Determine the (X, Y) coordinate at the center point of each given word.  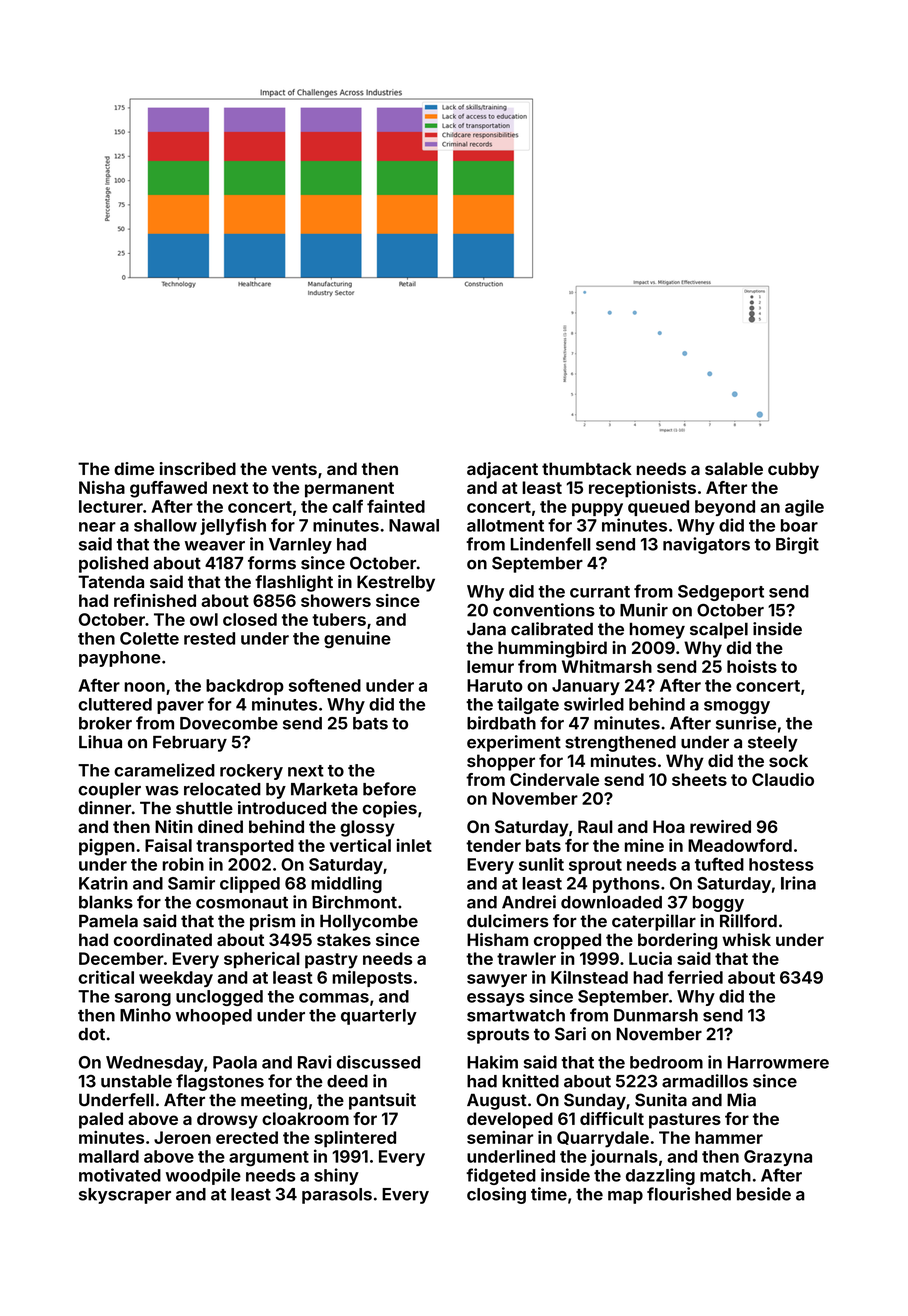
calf (347, 506)
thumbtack (587, 468)
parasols (337, 1196)
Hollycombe (369, 922)
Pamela (108, 921)
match (725, 1175)
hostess (781, 864)
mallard (109, 1156)
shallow (165, 525)
